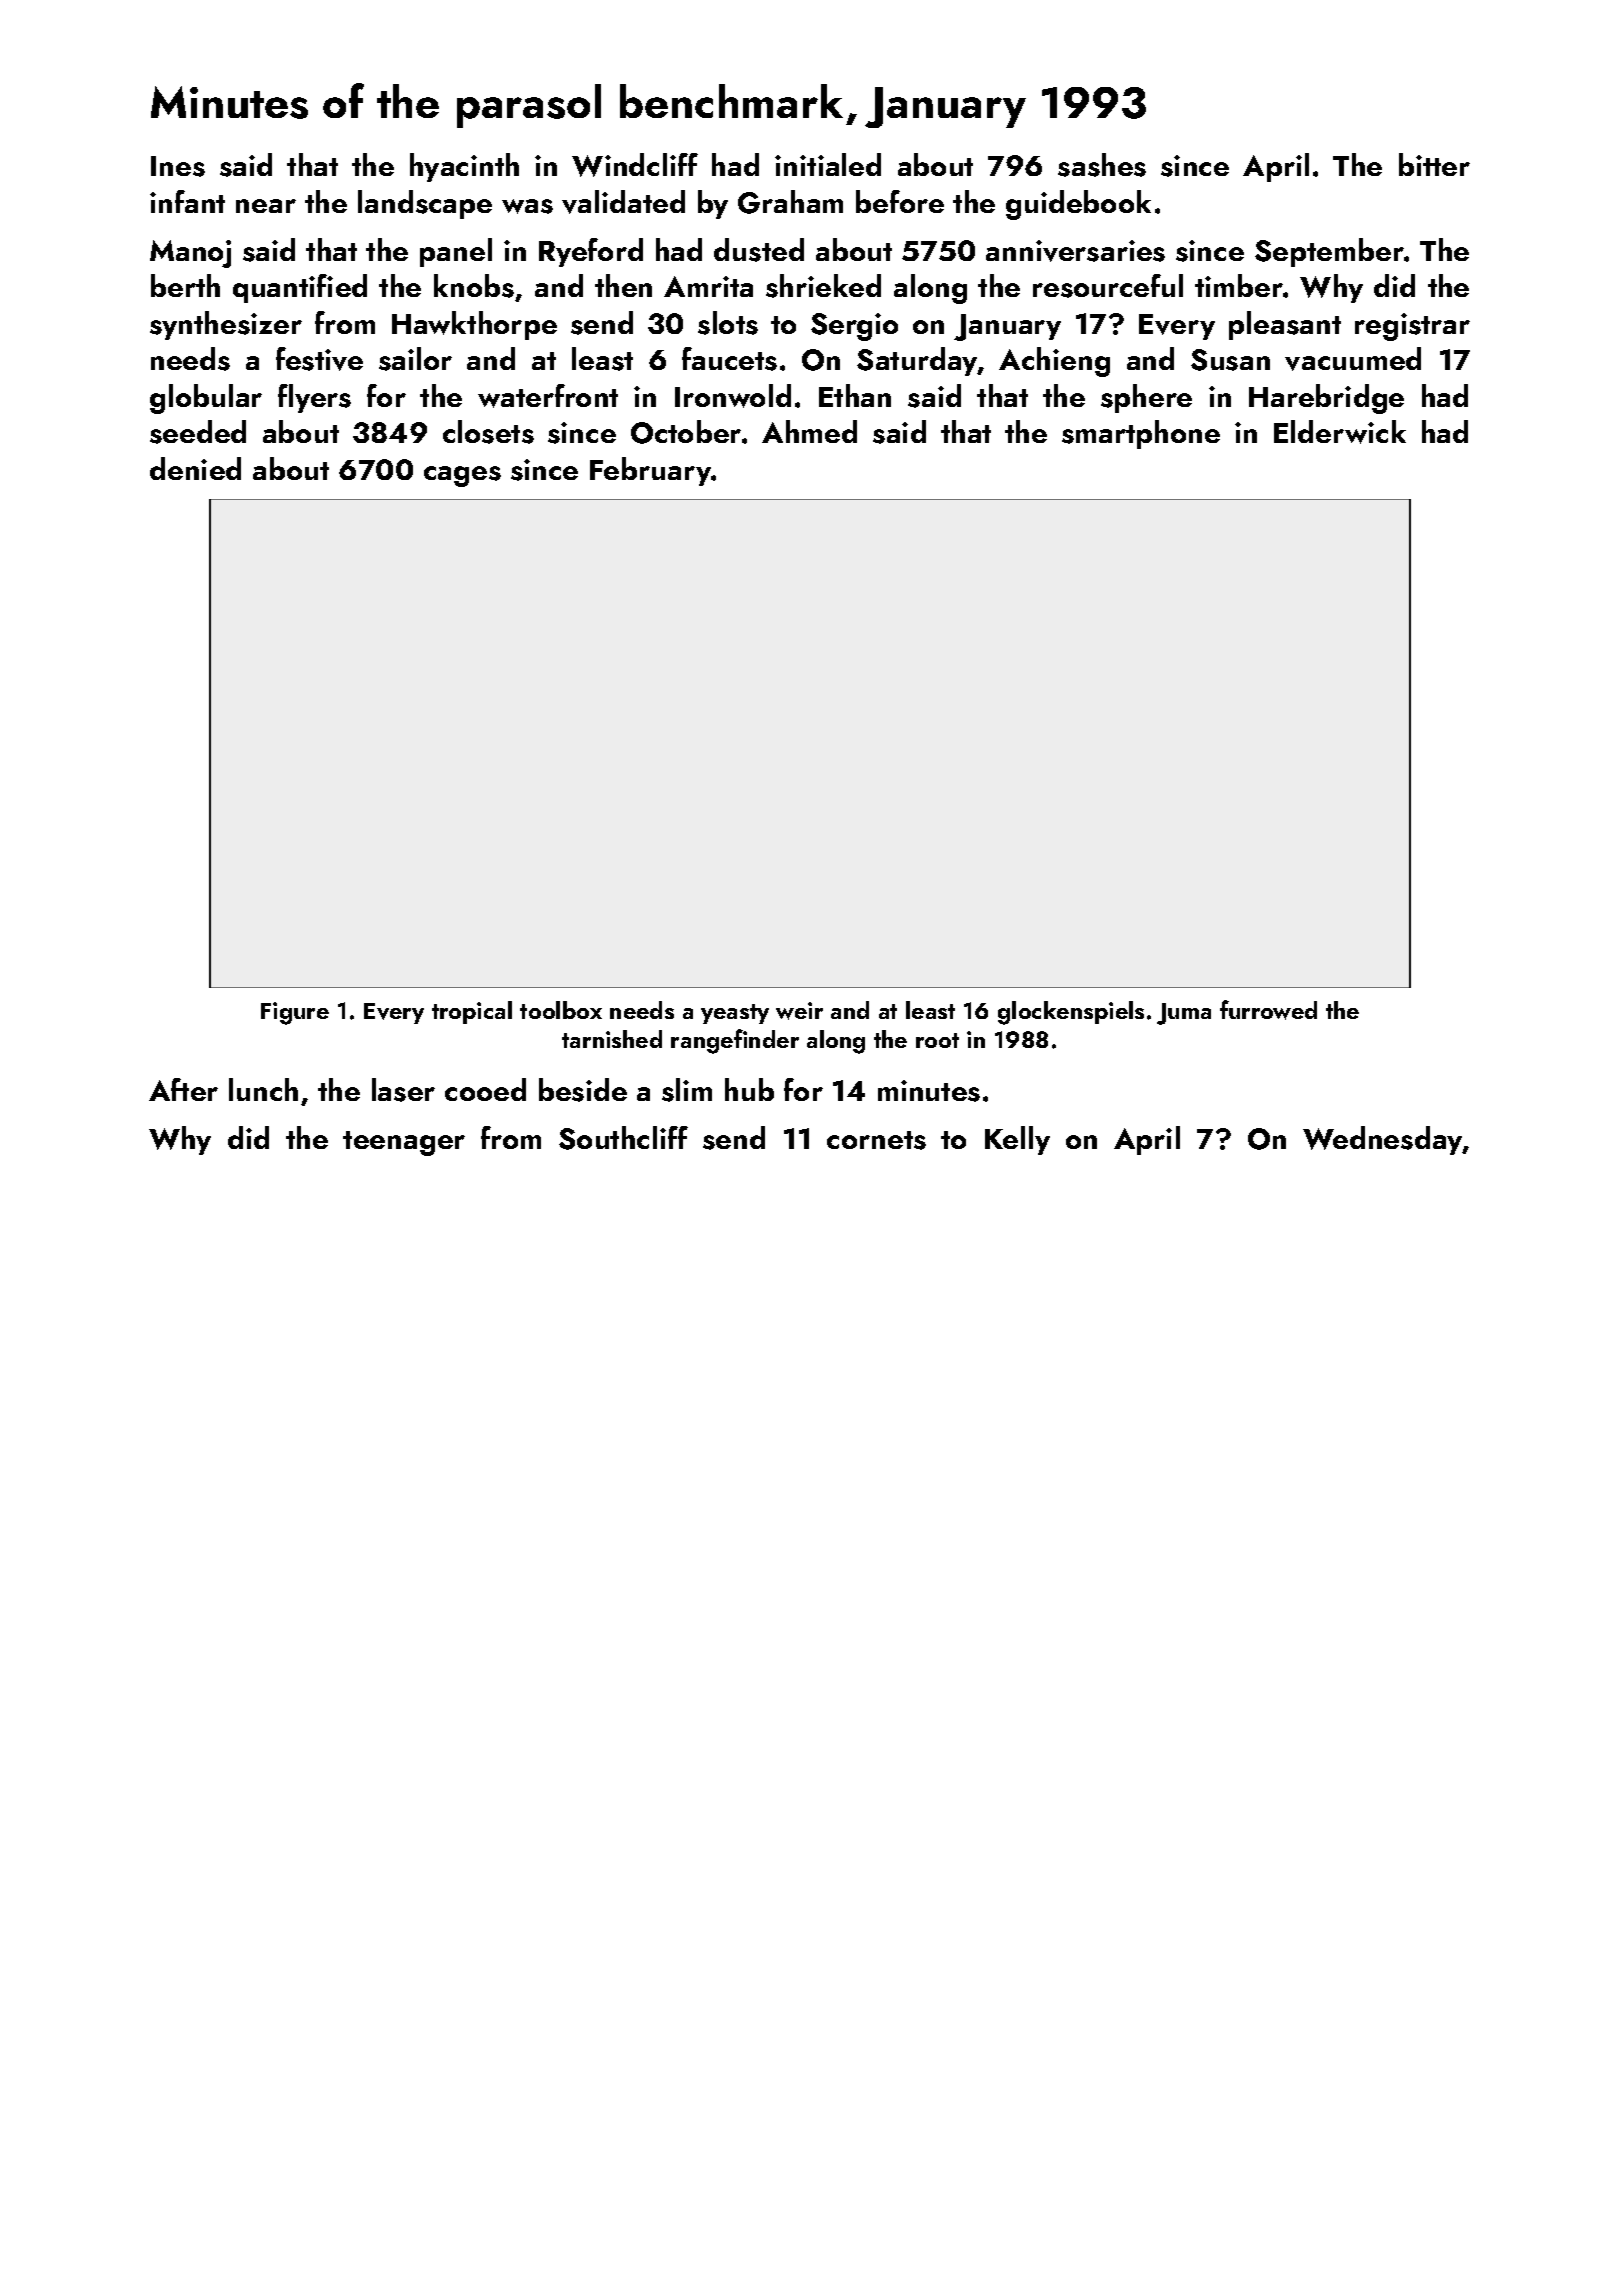 This document has width=1620, height=2292. I want to click on cages, so click(462, 476).
